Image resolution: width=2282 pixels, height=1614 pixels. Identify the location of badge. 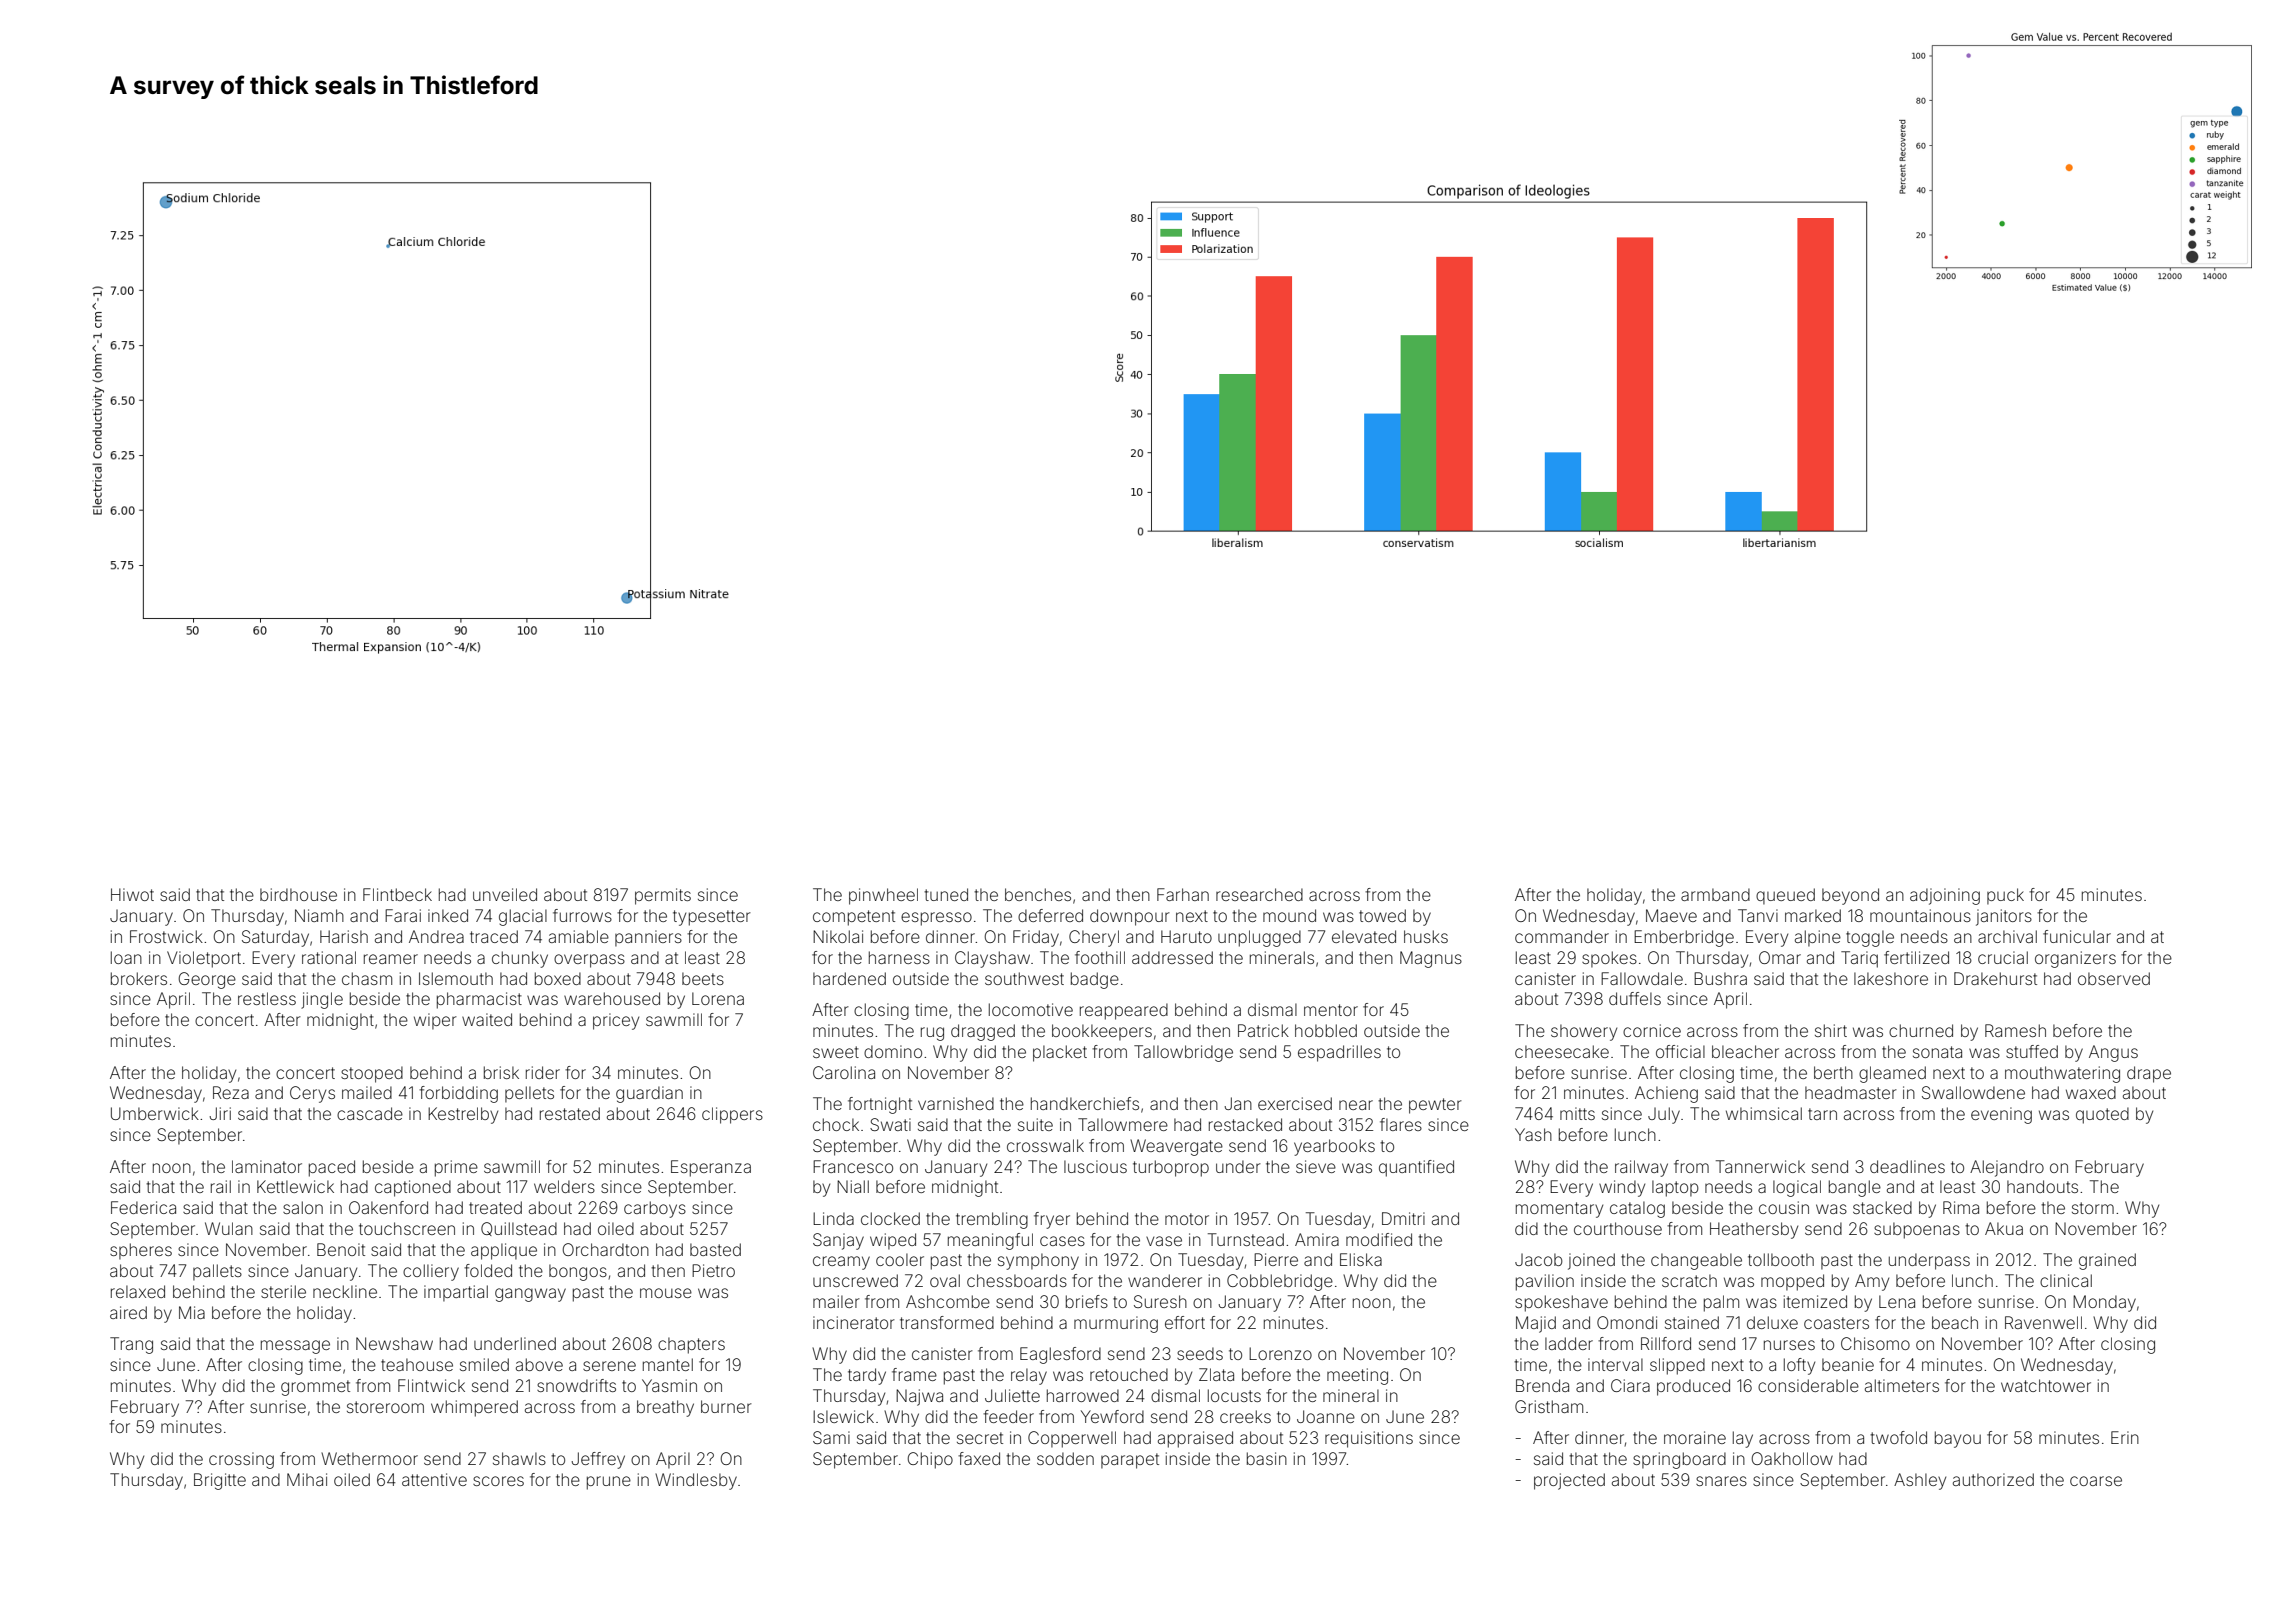
(1095, 980).
